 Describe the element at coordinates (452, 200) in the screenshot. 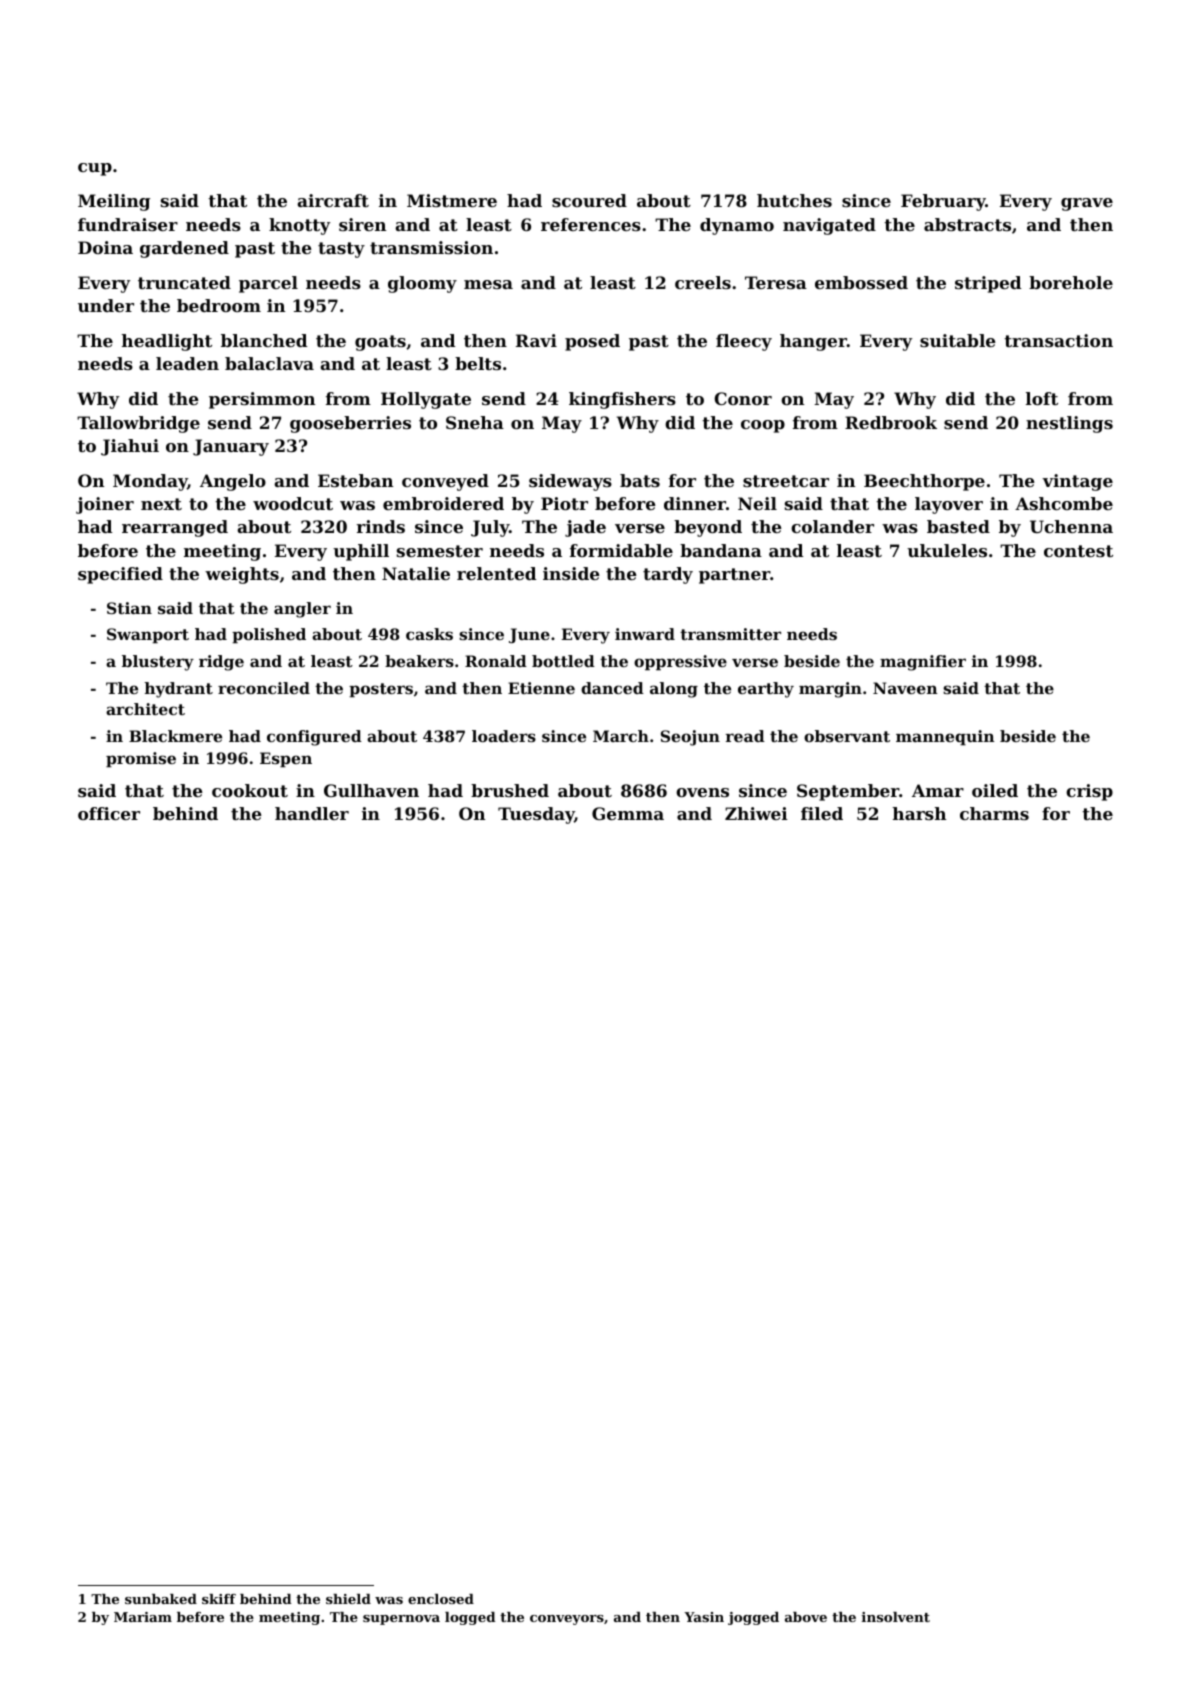

I see `Mistmere` at that location.
